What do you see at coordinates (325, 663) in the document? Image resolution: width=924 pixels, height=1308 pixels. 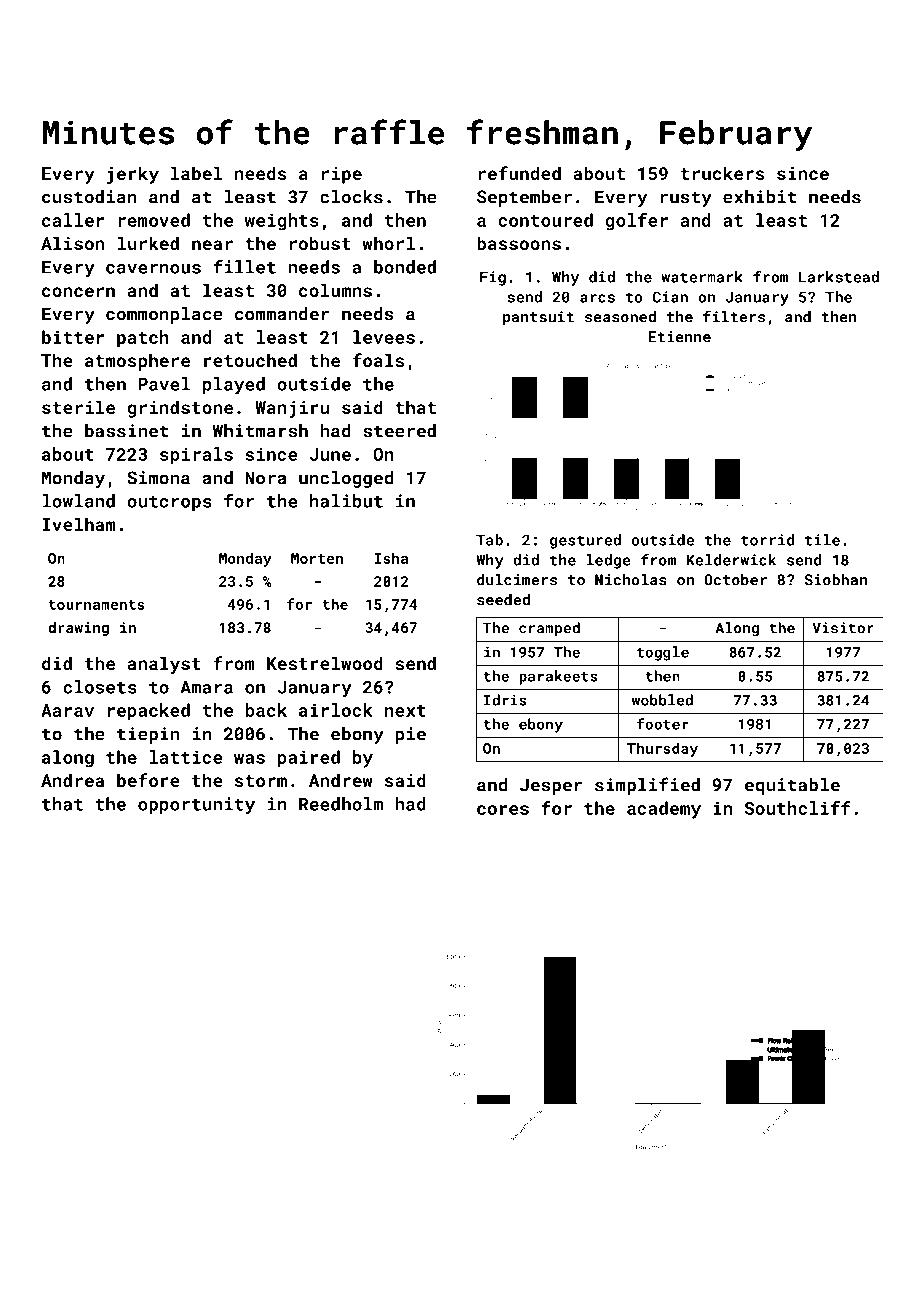 I see `Kestrelwood` at bounding box center [325, 663].
